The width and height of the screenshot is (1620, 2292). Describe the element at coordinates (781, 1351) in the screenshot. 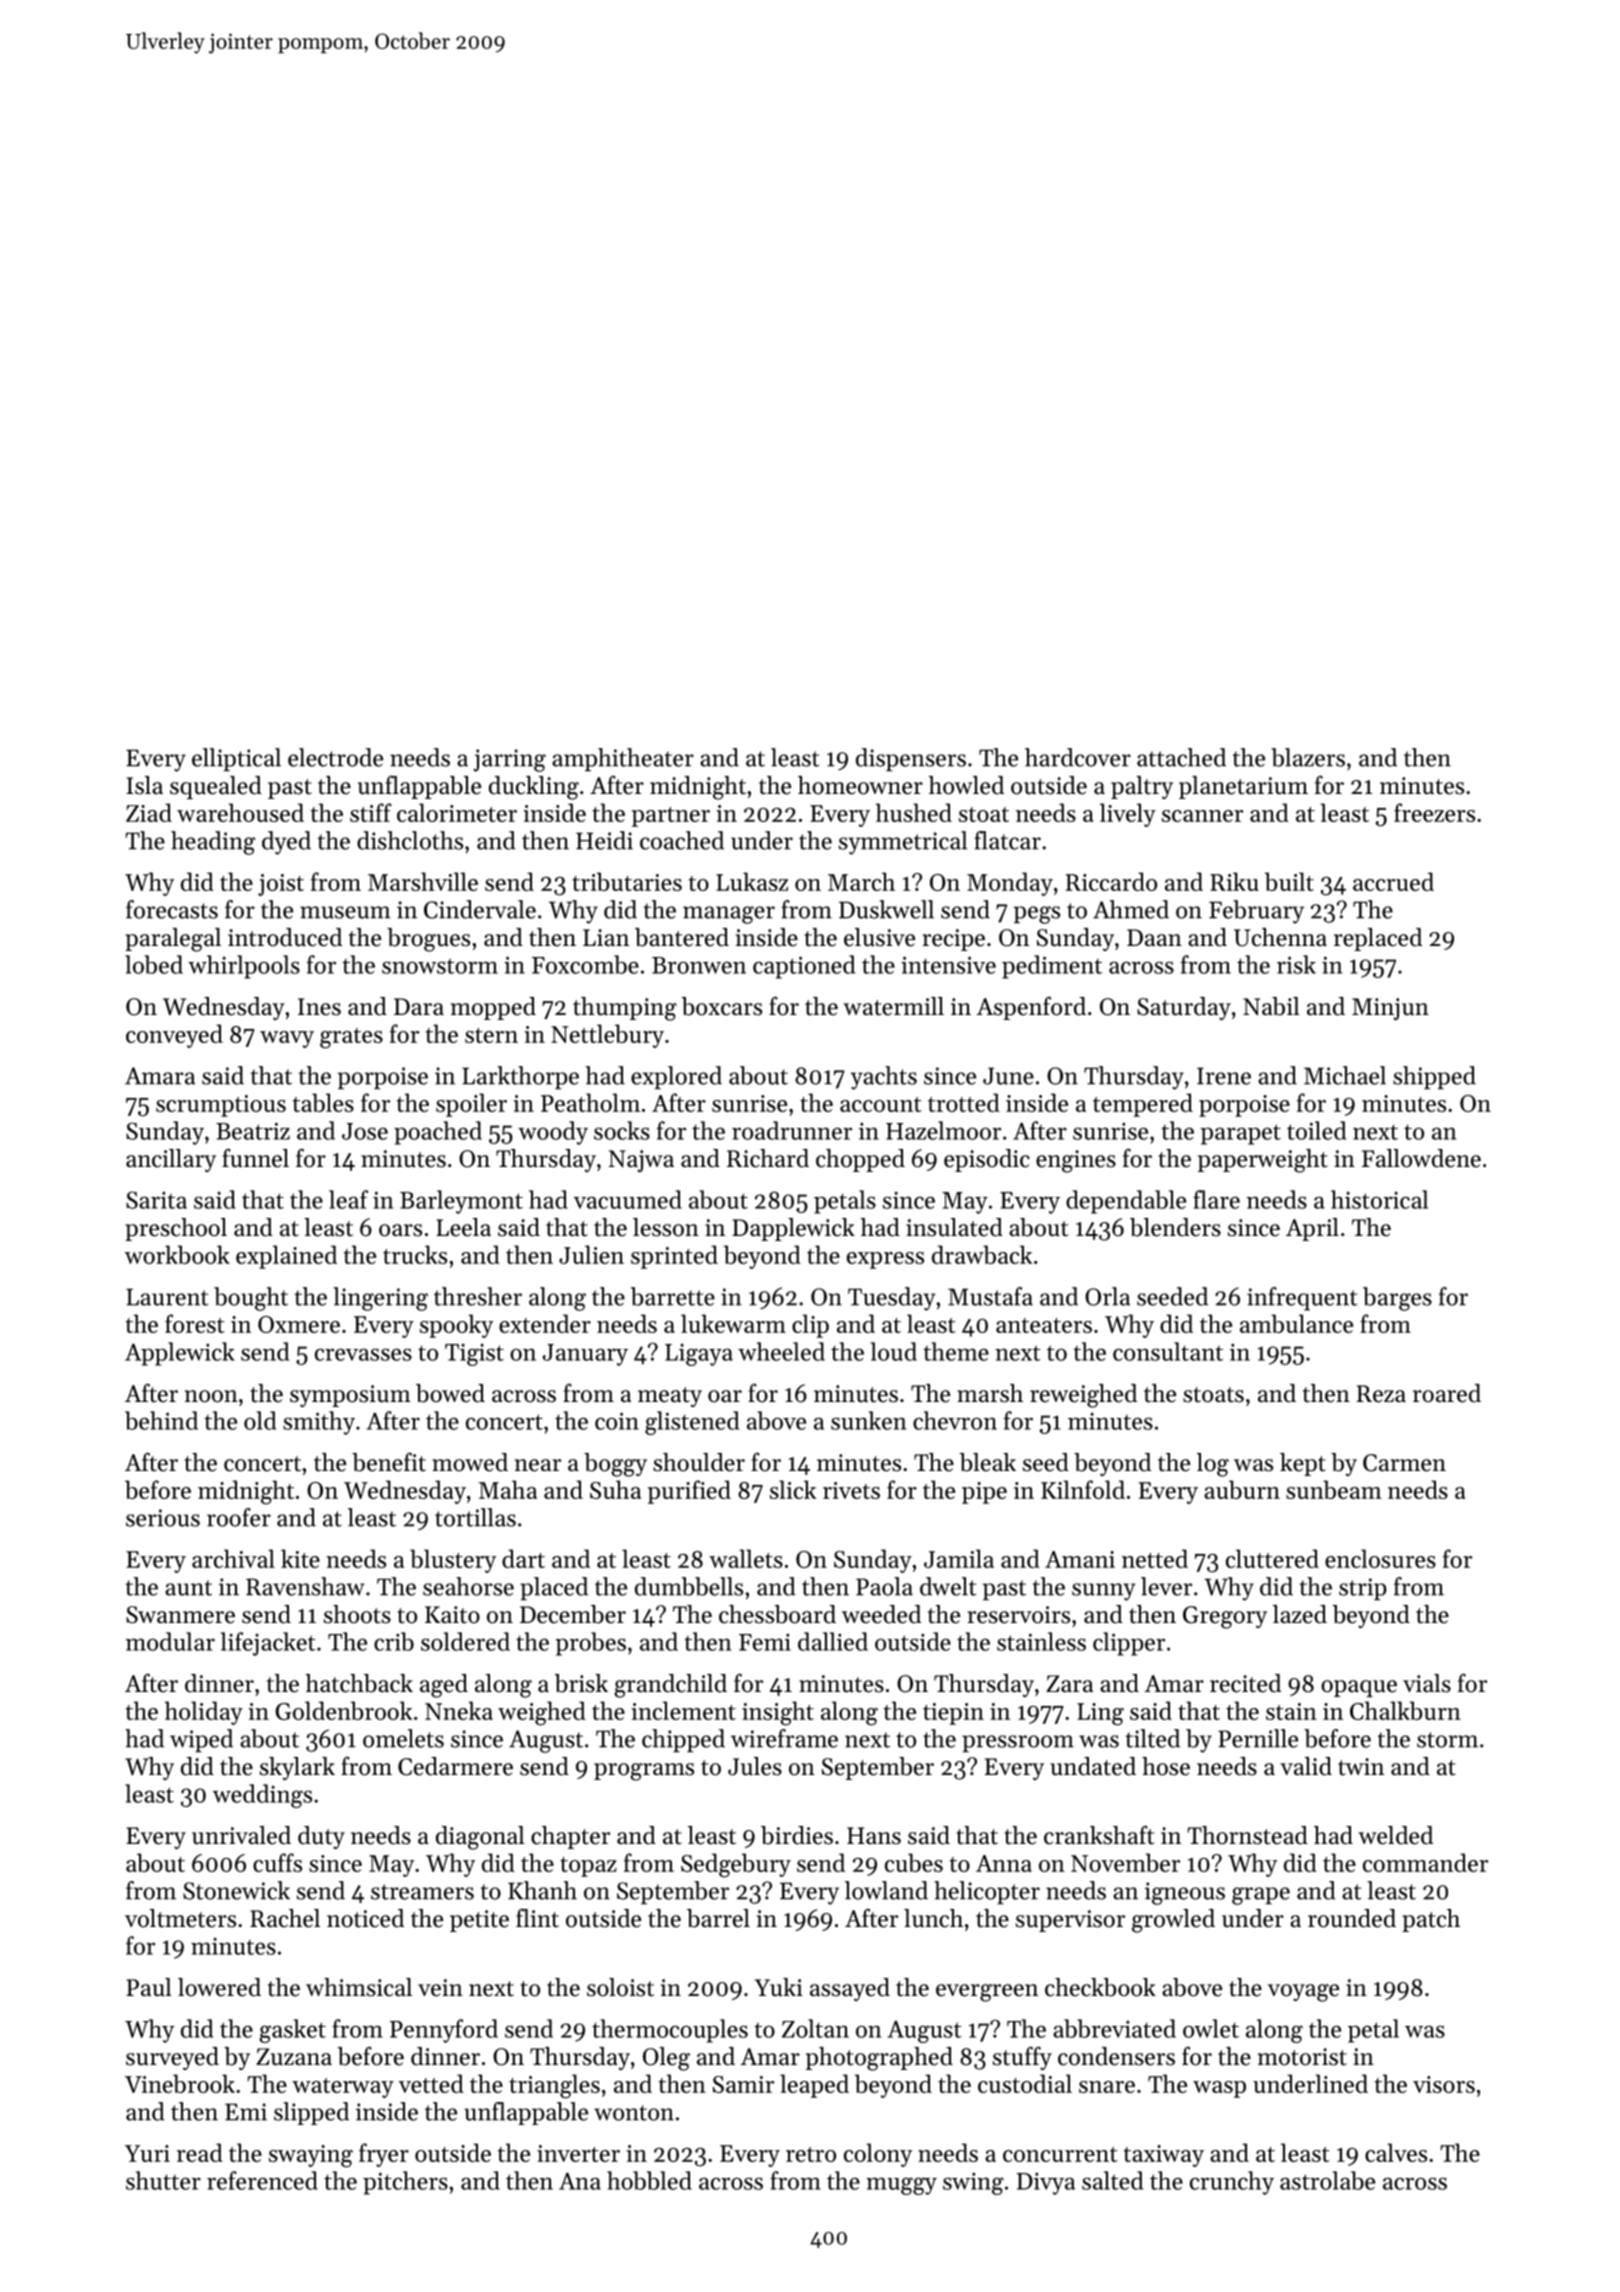

I see `wheeled` at that location.
